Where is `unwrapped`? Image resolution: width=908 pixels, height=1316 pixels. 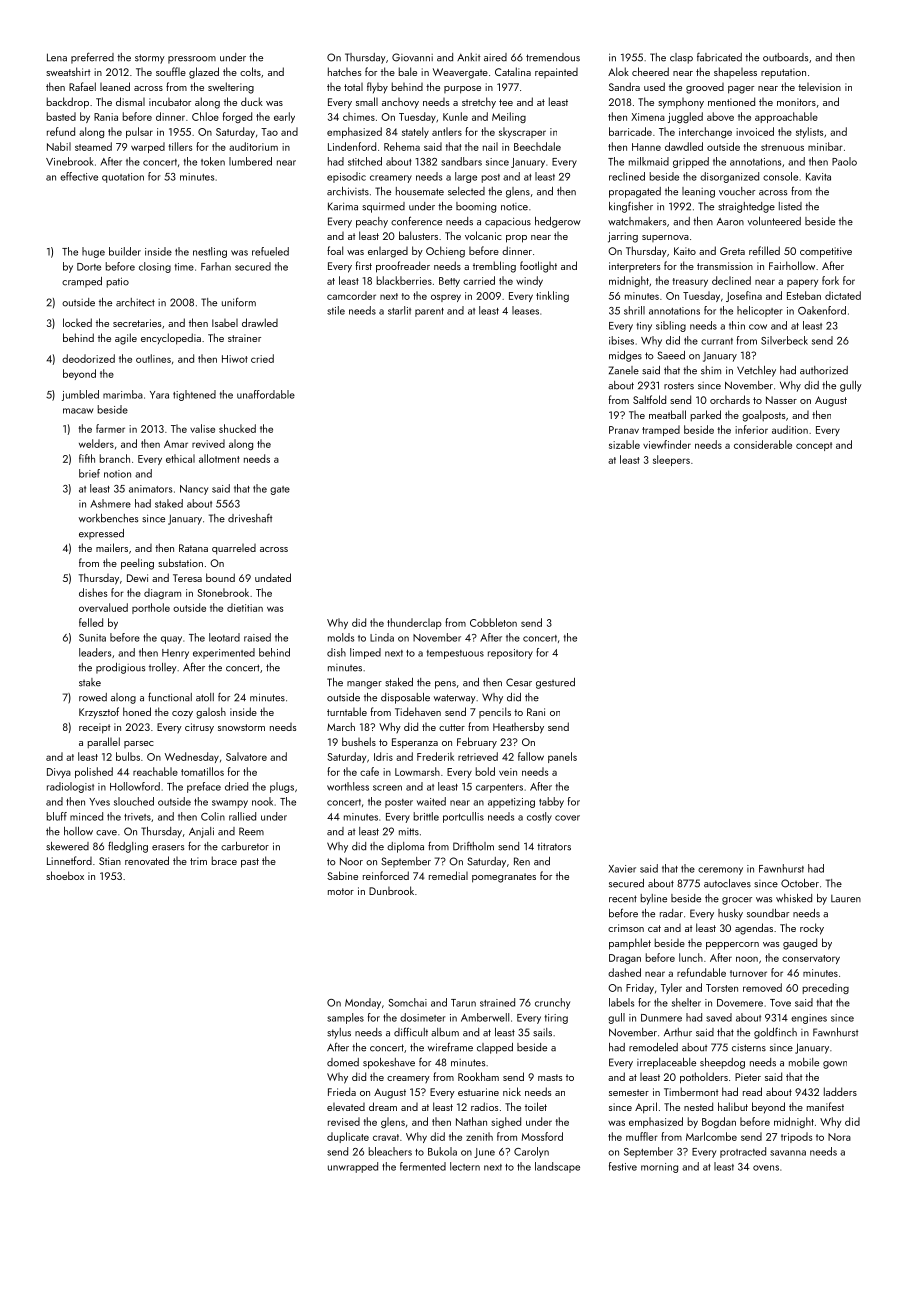 unwrapped is located at coordinates (353, 1167).
